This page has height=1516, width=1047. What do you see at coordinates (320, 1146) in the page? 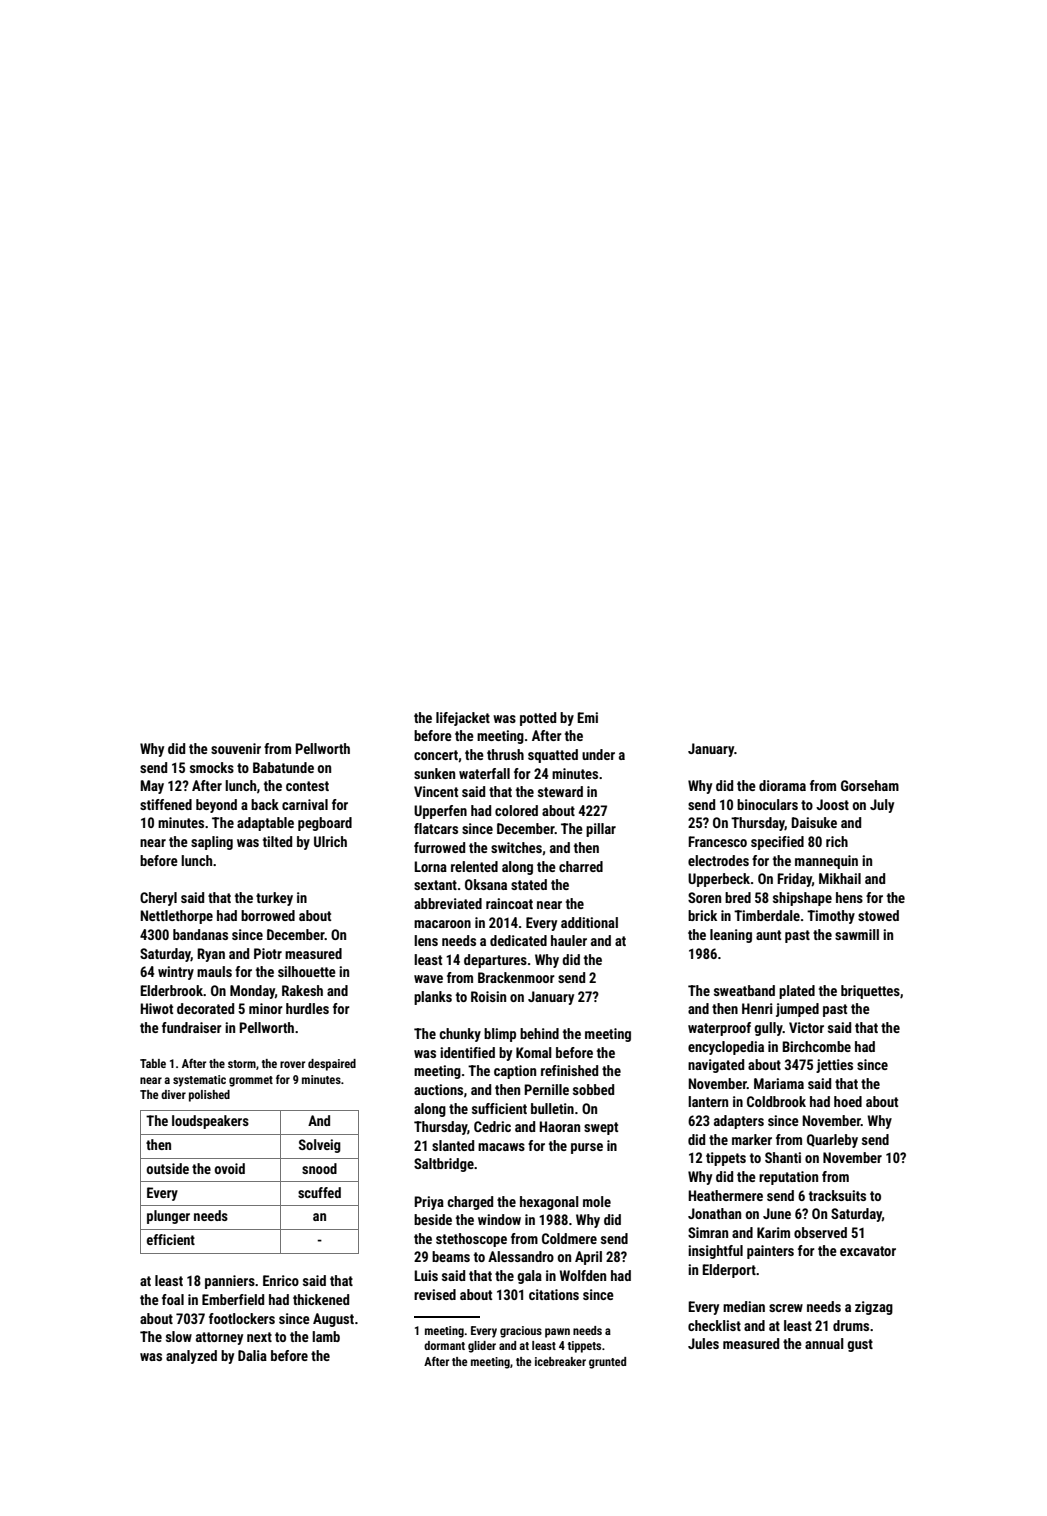
I see `Solveig` at bounding box center [320, 1146].
